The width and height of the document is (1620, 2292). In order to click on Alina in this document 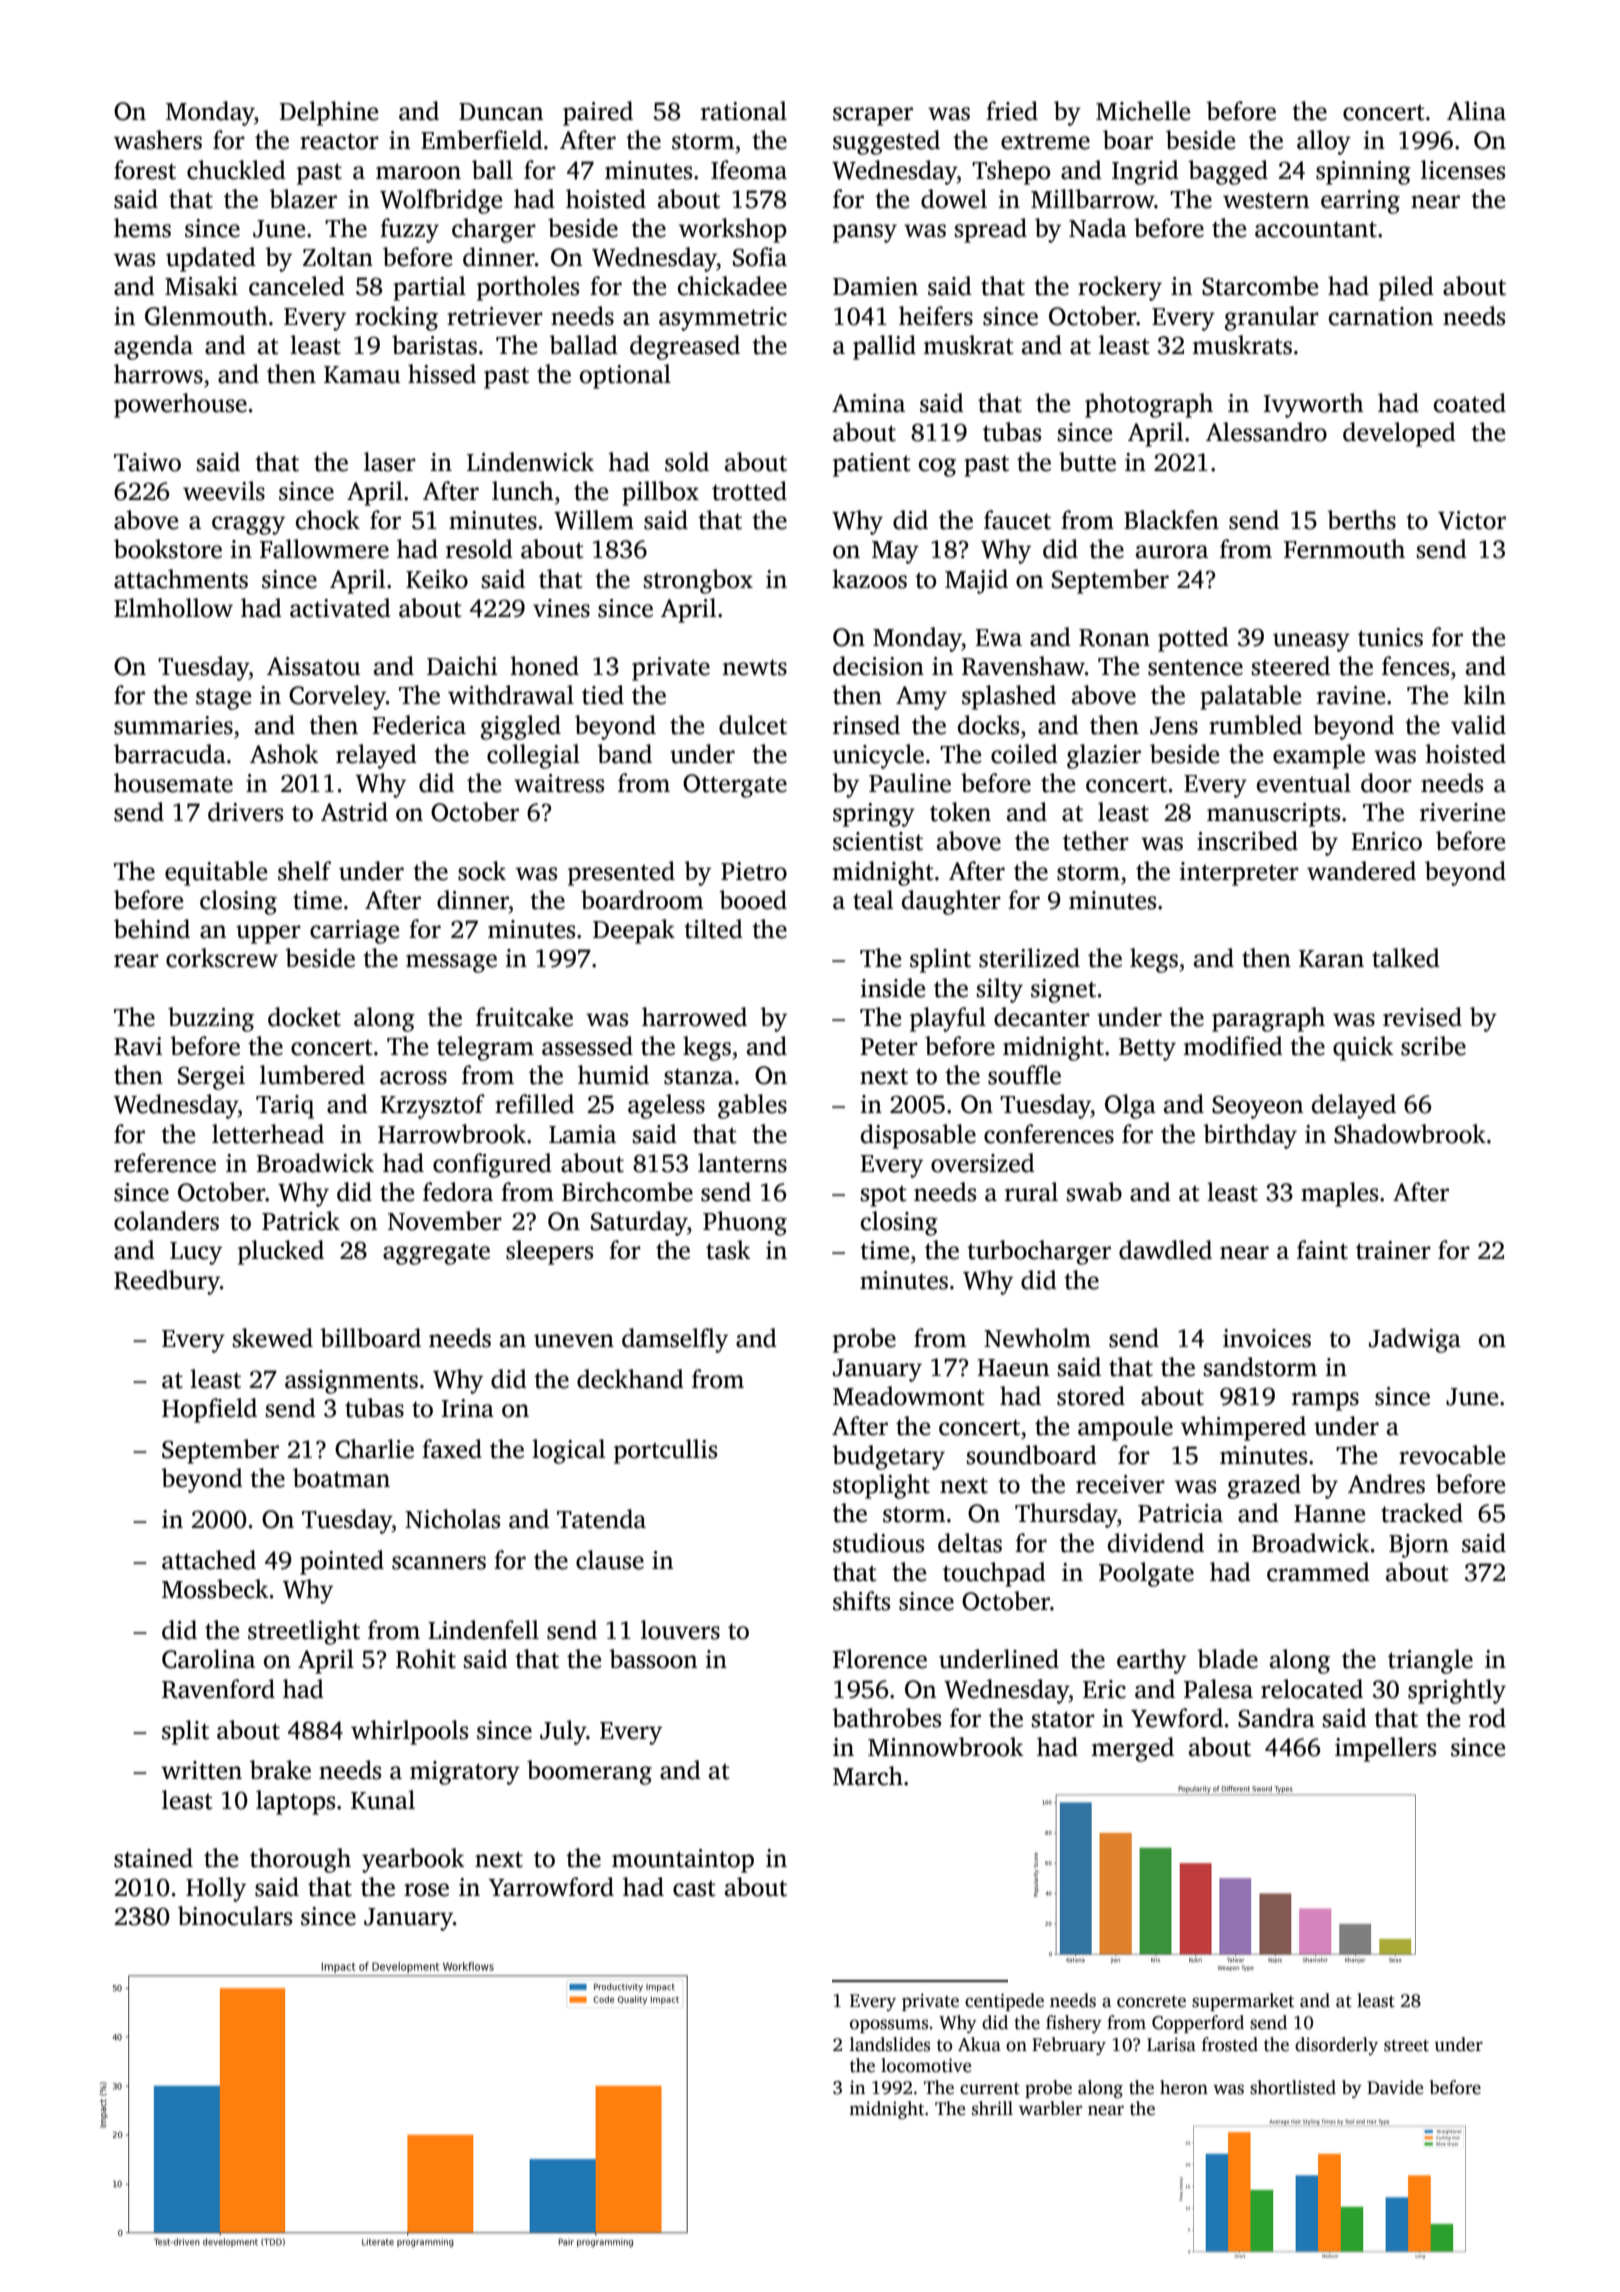, I will do `click(1476, 111)`.
